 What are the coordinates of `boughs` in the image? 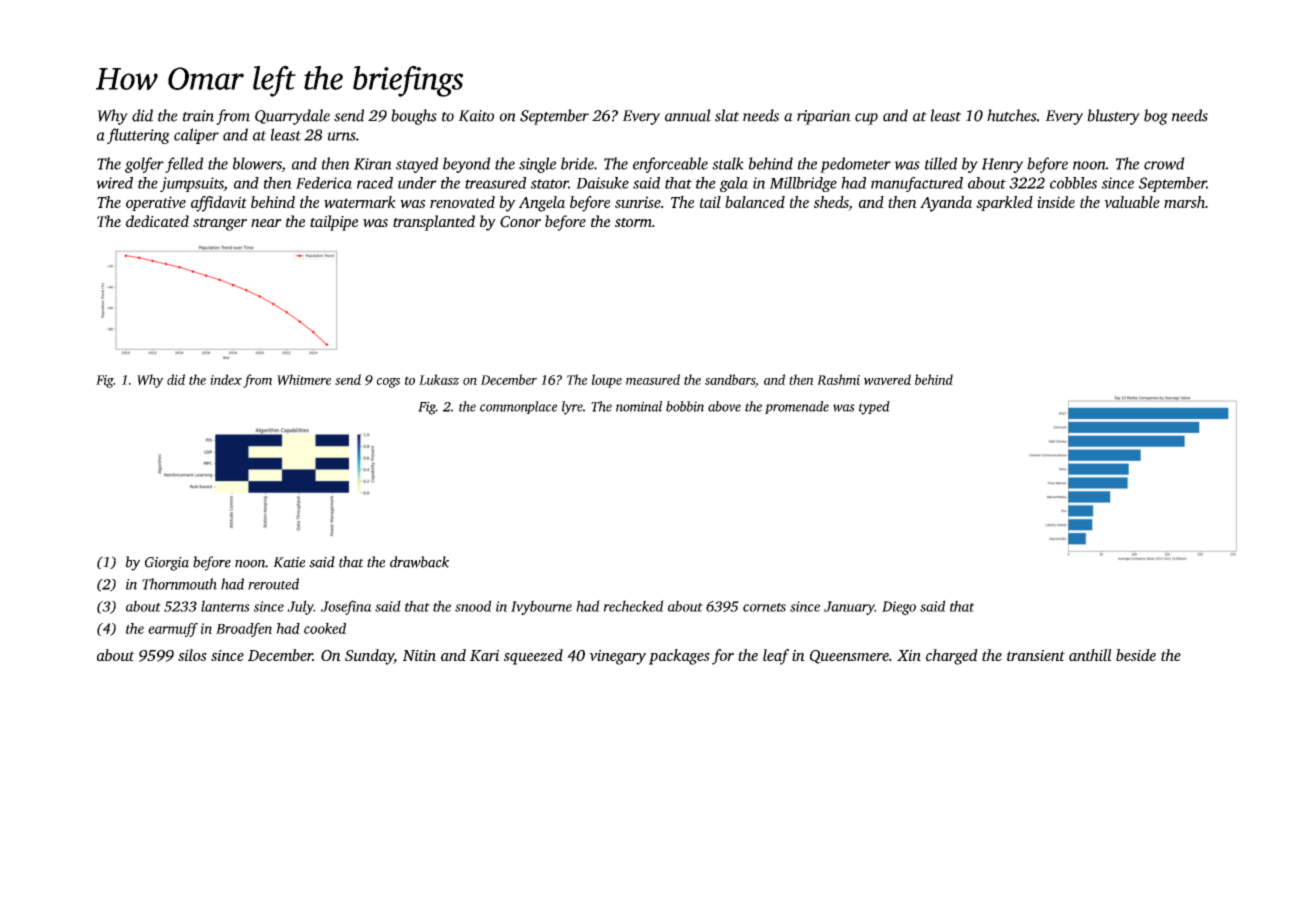 It's located at (414, 117).
